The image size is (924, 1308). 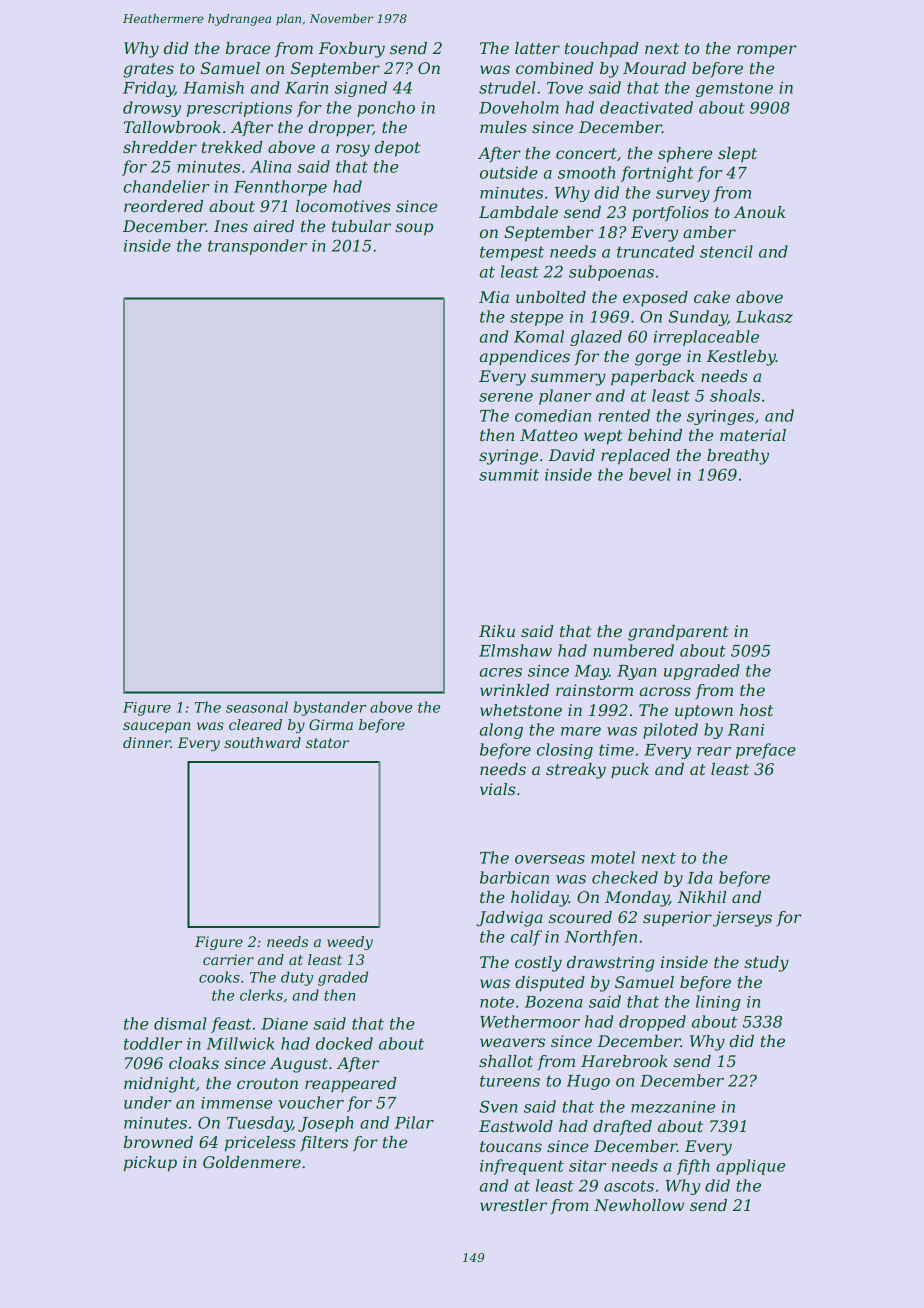 I want to click on note, so click(x=497, y=1002).
